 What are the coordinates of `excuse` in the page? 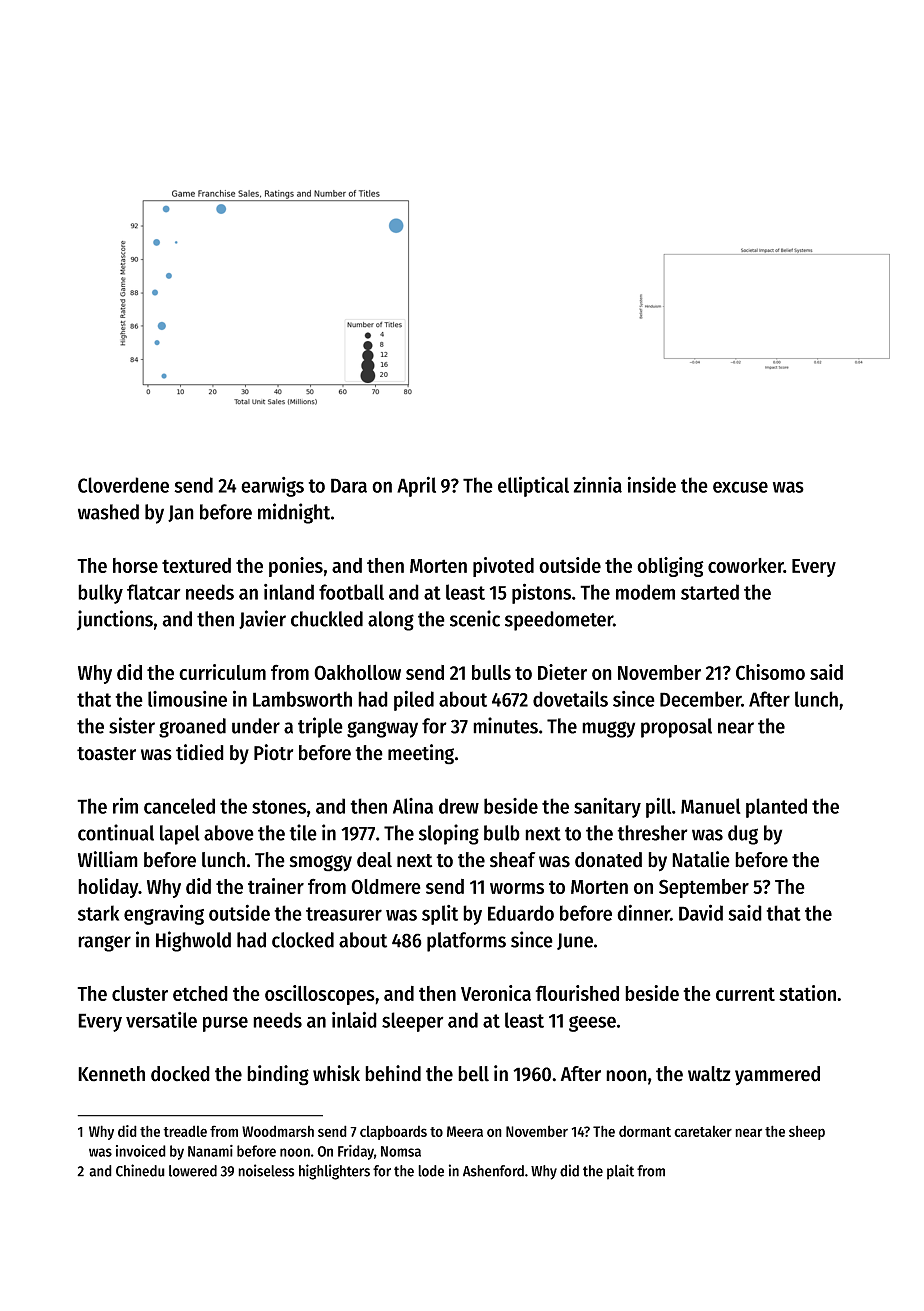 It's located at (740, 487).
